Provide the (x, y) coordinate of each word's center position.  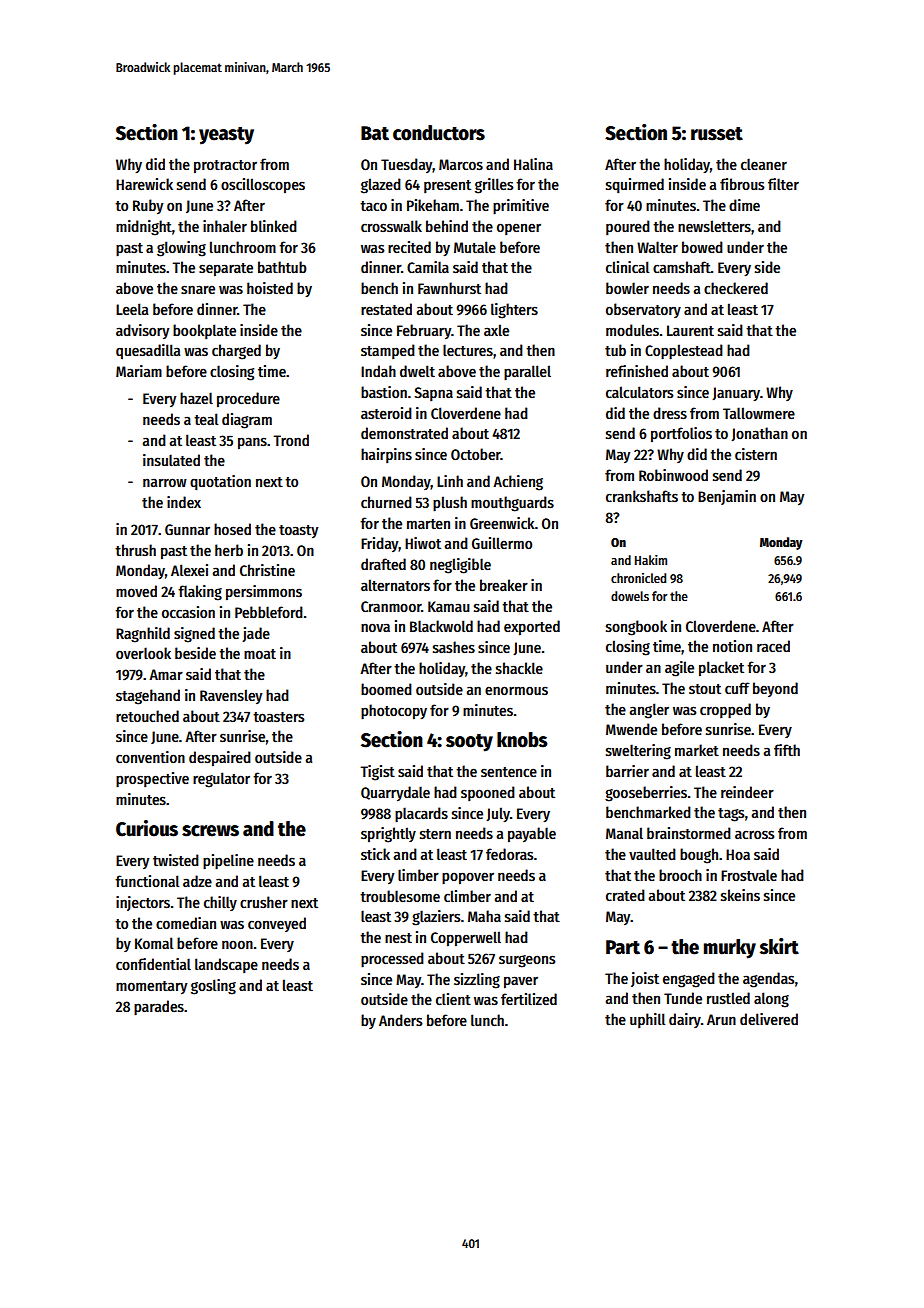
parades (159, 1008)
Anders (401, 1020)
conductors (439, 133)
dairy (685, 1020)
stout (705, 689)
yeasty (226, 136)
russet (717, 134)
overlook (143, 653)
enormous (516, 690)
